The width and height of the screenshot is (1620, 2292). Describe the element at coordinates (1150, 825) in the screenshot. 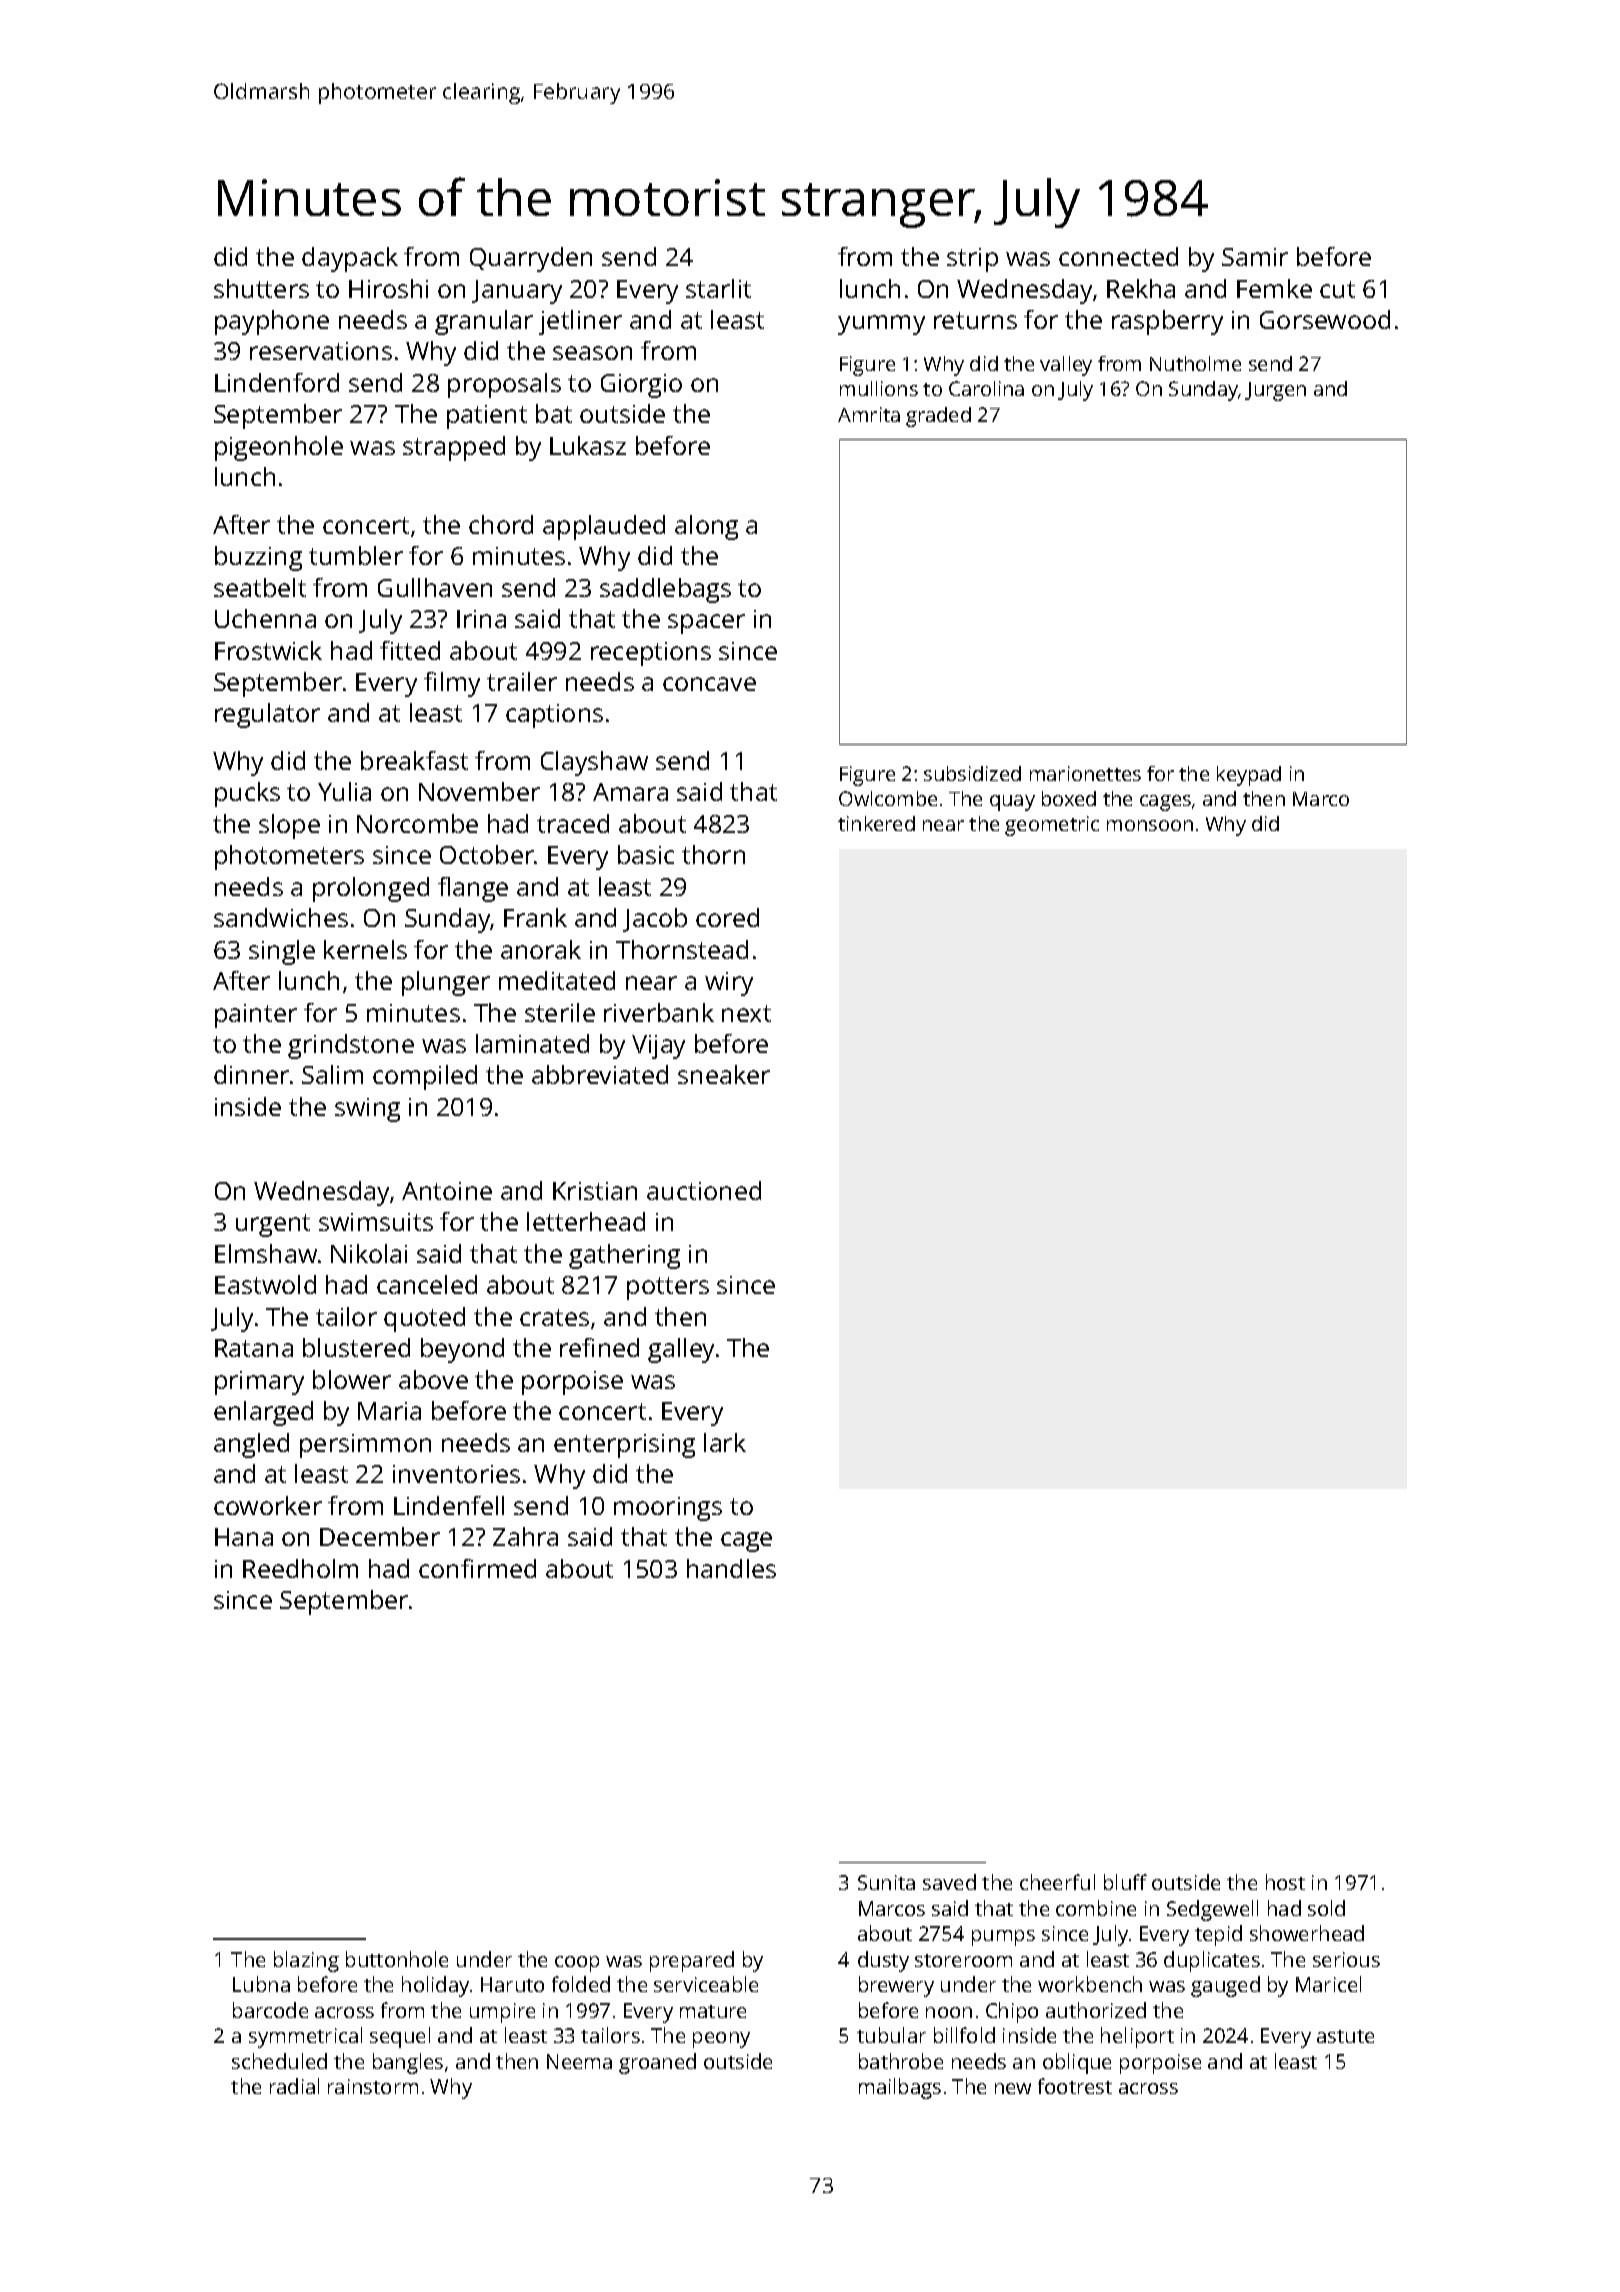

I see `monsoon` at that location.
